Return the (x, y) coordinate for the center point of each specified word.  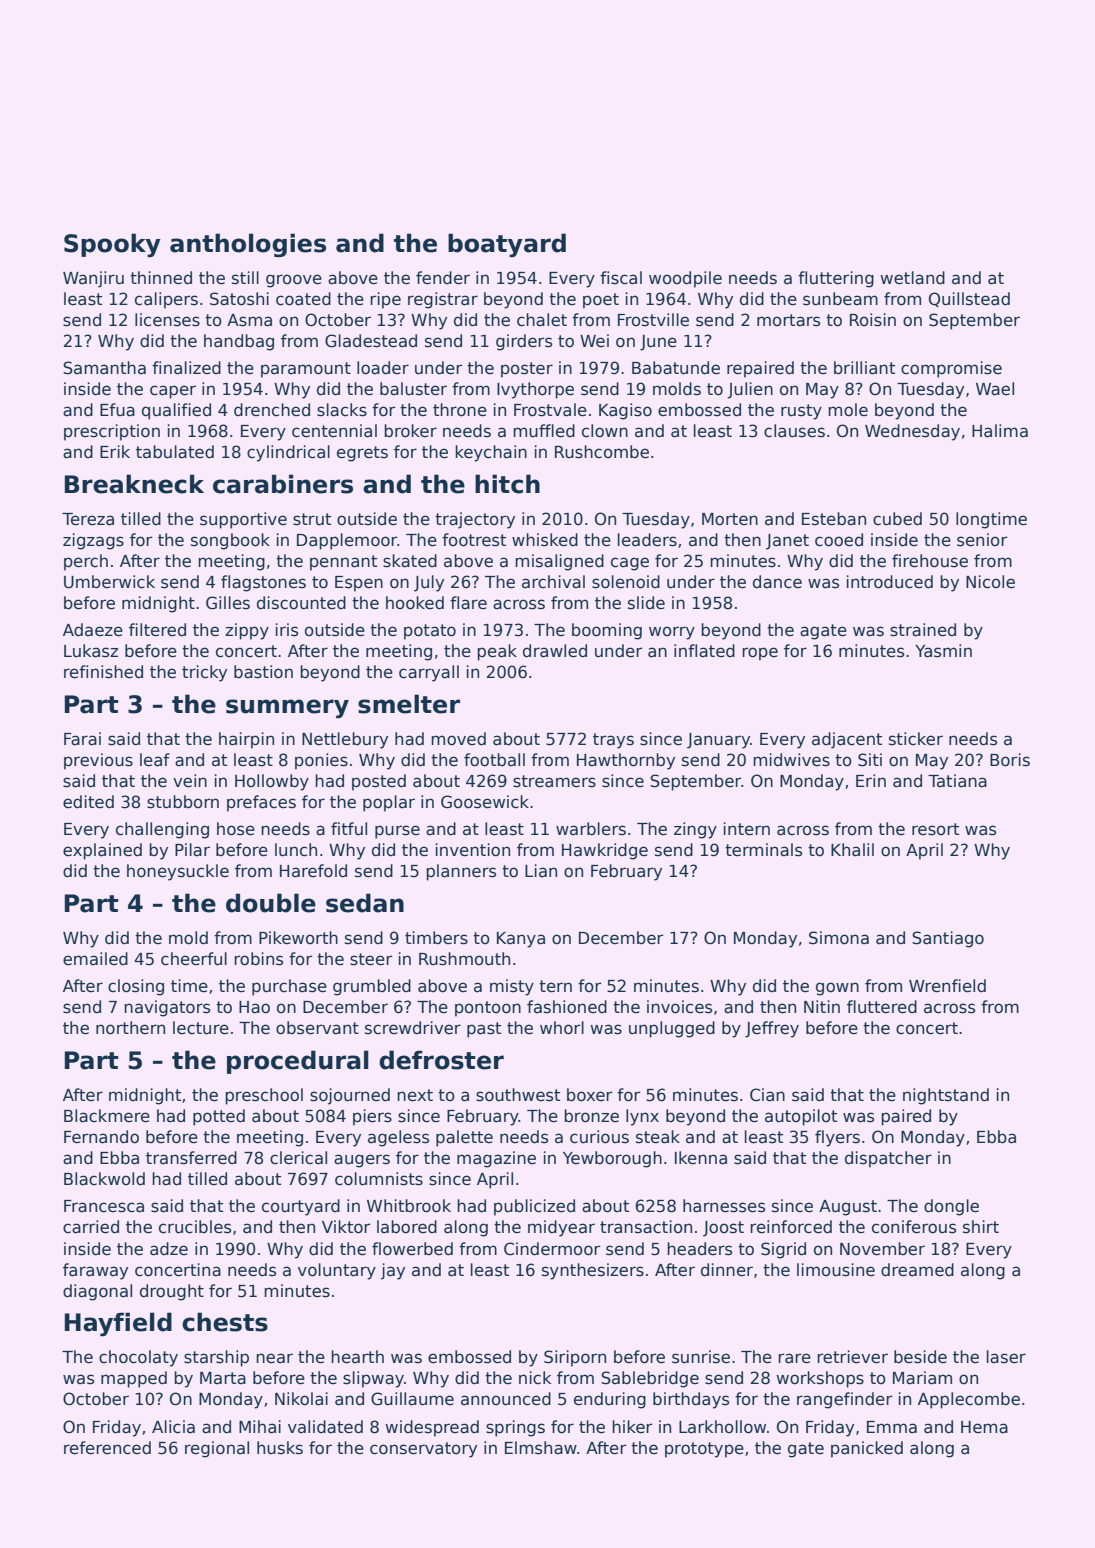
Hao (254, 1007)
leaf (155, 760)
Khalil (852, 850)
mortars (788, 320)
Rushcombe (602, 452)
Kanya (521, 940)
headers (699, 1249)
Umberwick (109, 582)
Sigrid (783, 1250)
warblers (591, 829)
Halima (1000, 431)
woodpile (685, 279)
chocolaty (138, 1358)
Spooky (112, 245)
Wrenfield (947, 986)
